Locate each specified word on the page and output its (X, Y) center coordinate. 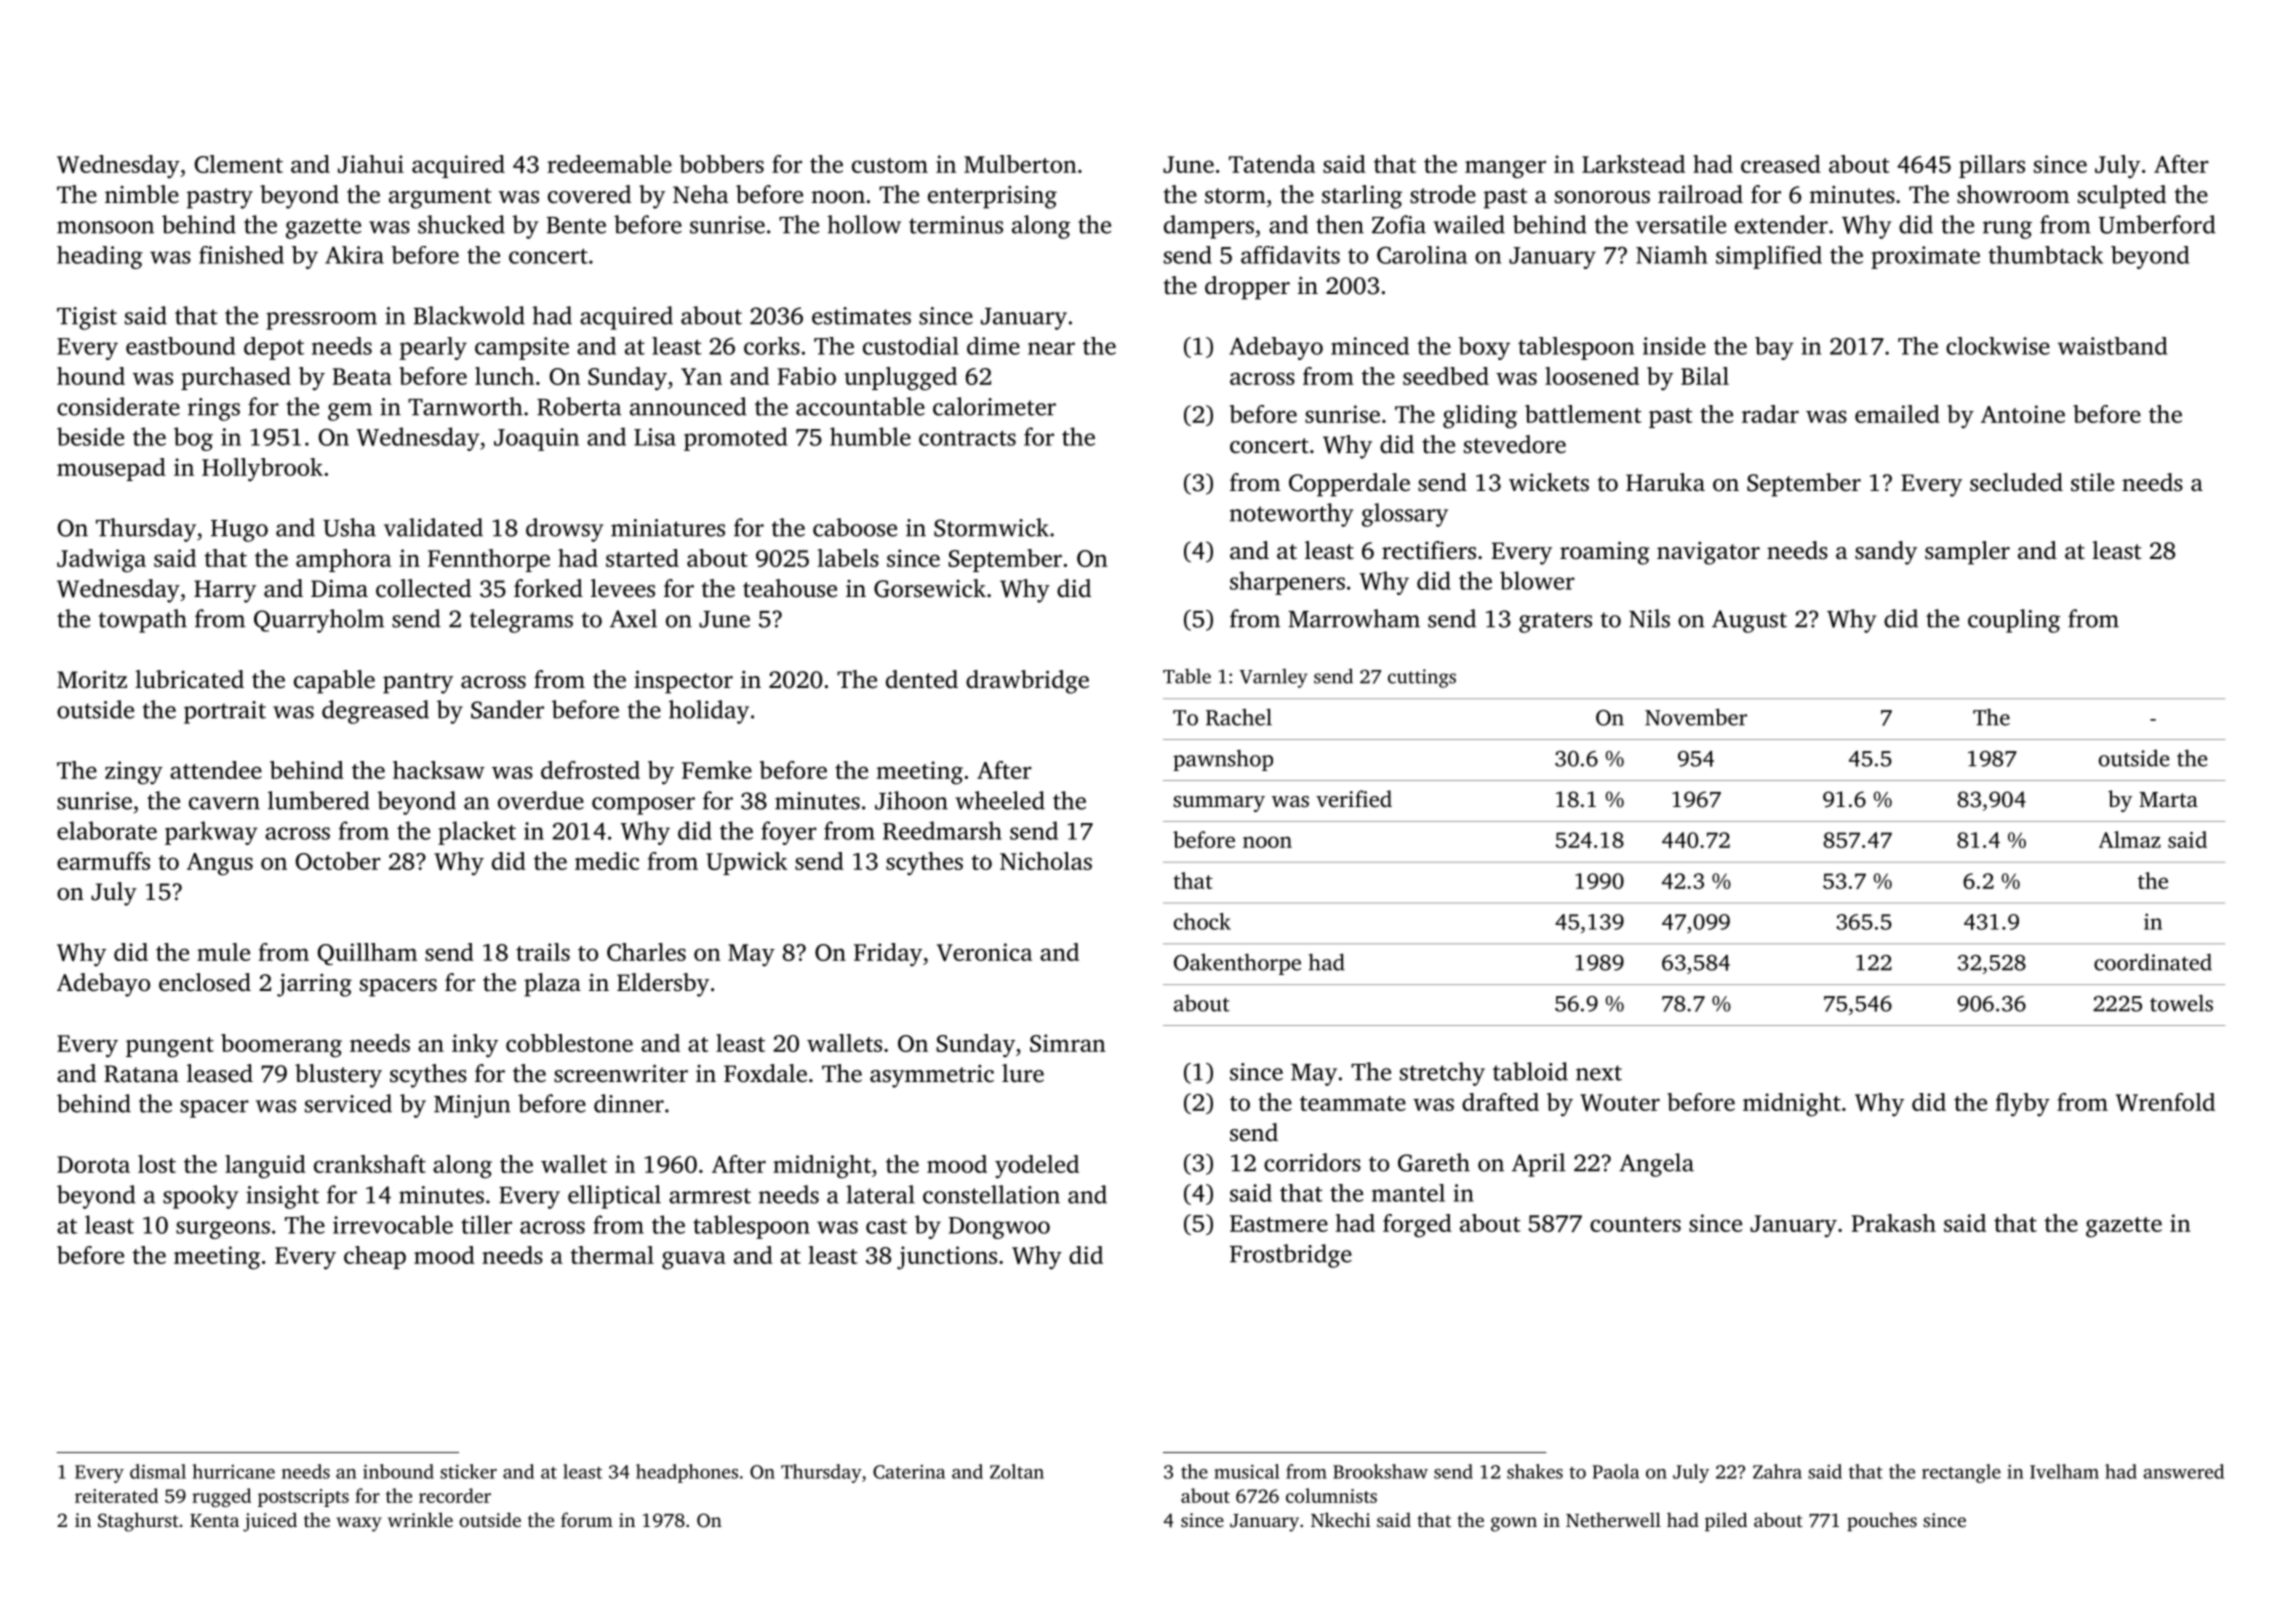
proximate (1925, 257)
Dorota (93, 1164)
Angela (1656, 1165)
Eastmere (1279, 1223)
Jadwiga (101, 561)
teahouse (790, 588)
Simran (1068, 1043)
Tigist (87, 318)
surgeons (223, 1230)
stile (2092, 482)
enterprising (992, 197)
